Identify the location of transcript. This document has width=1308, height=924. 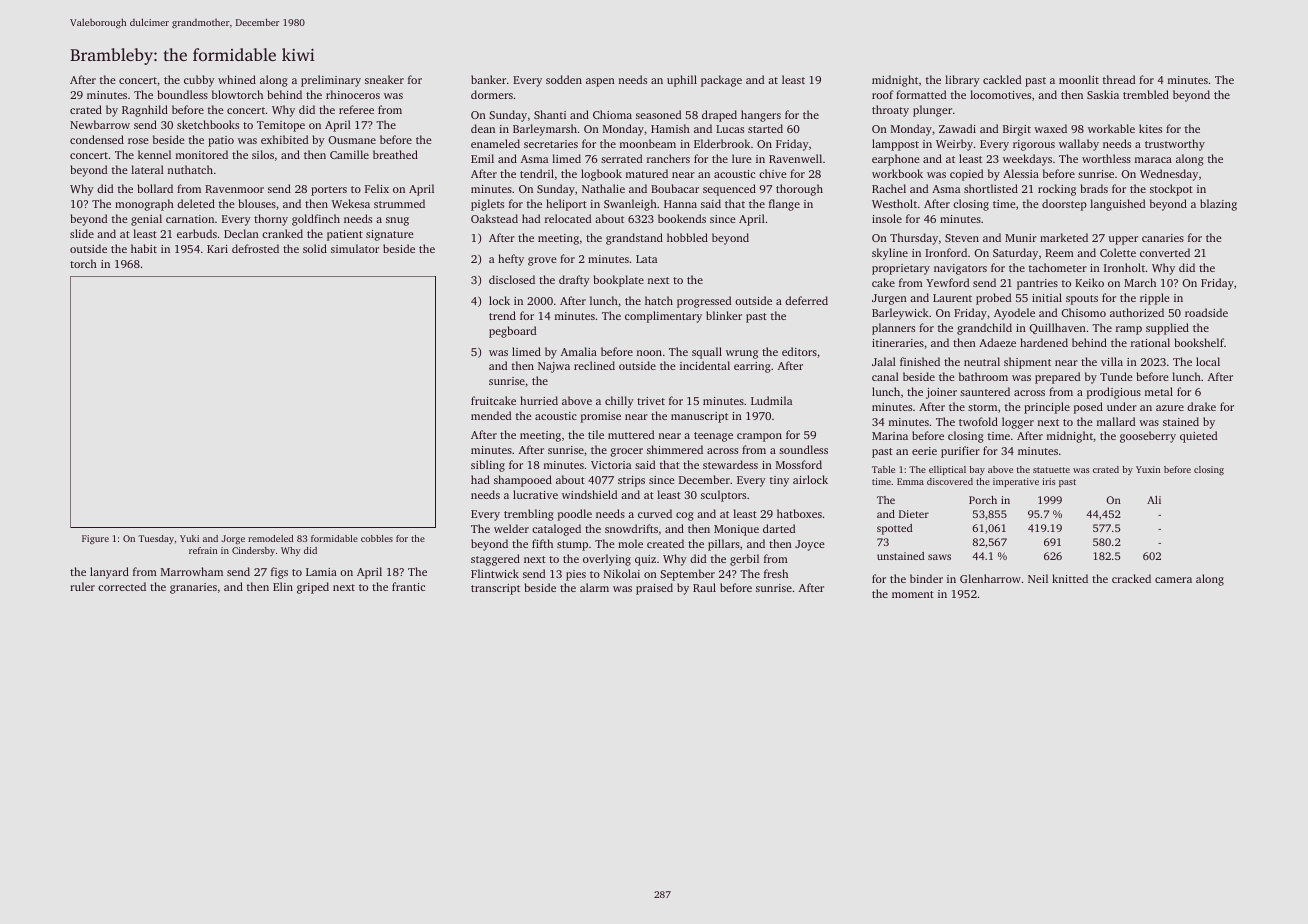
(495, 589).
